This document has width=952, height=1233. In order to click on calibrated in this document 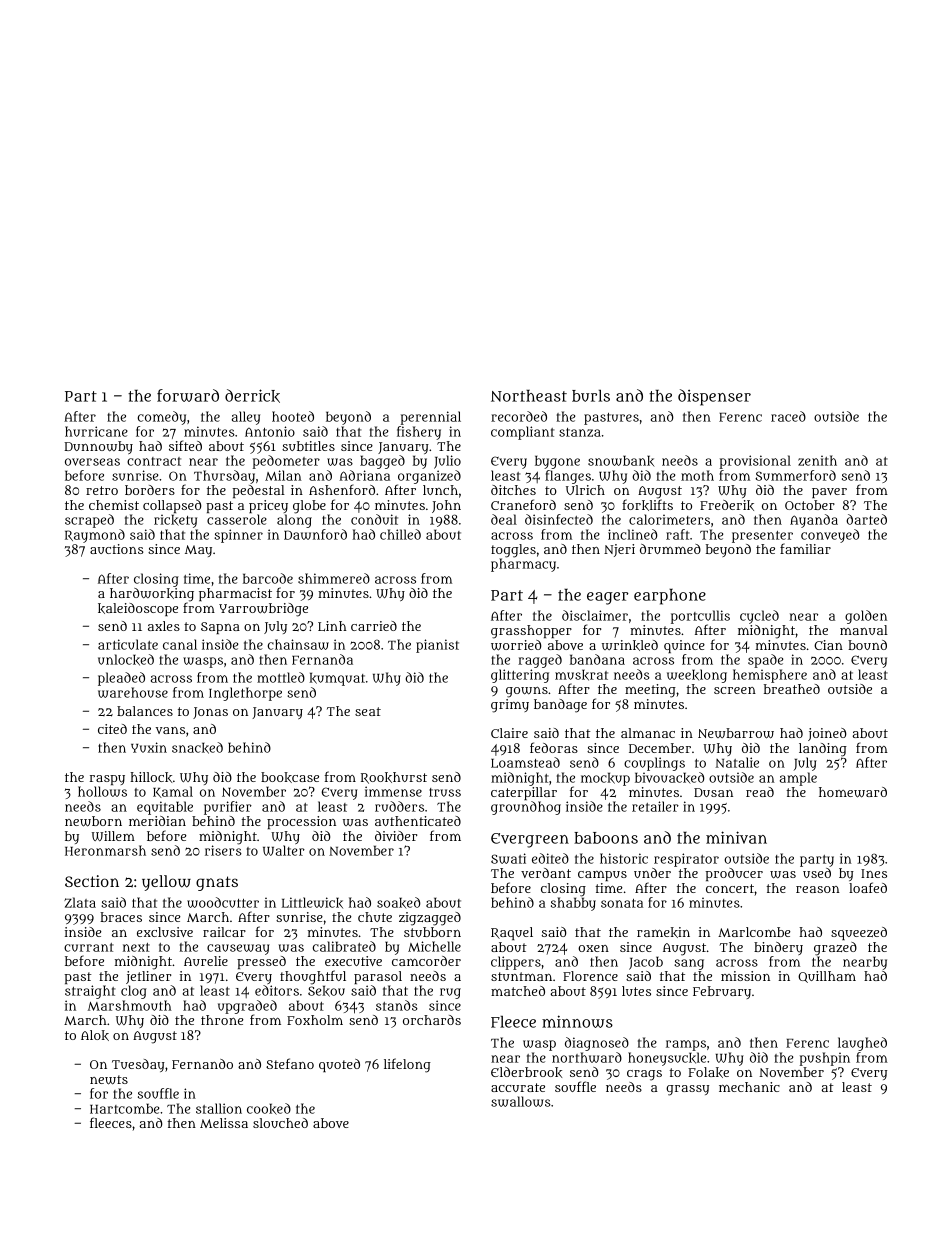, I will do `click(344, 946)`.
